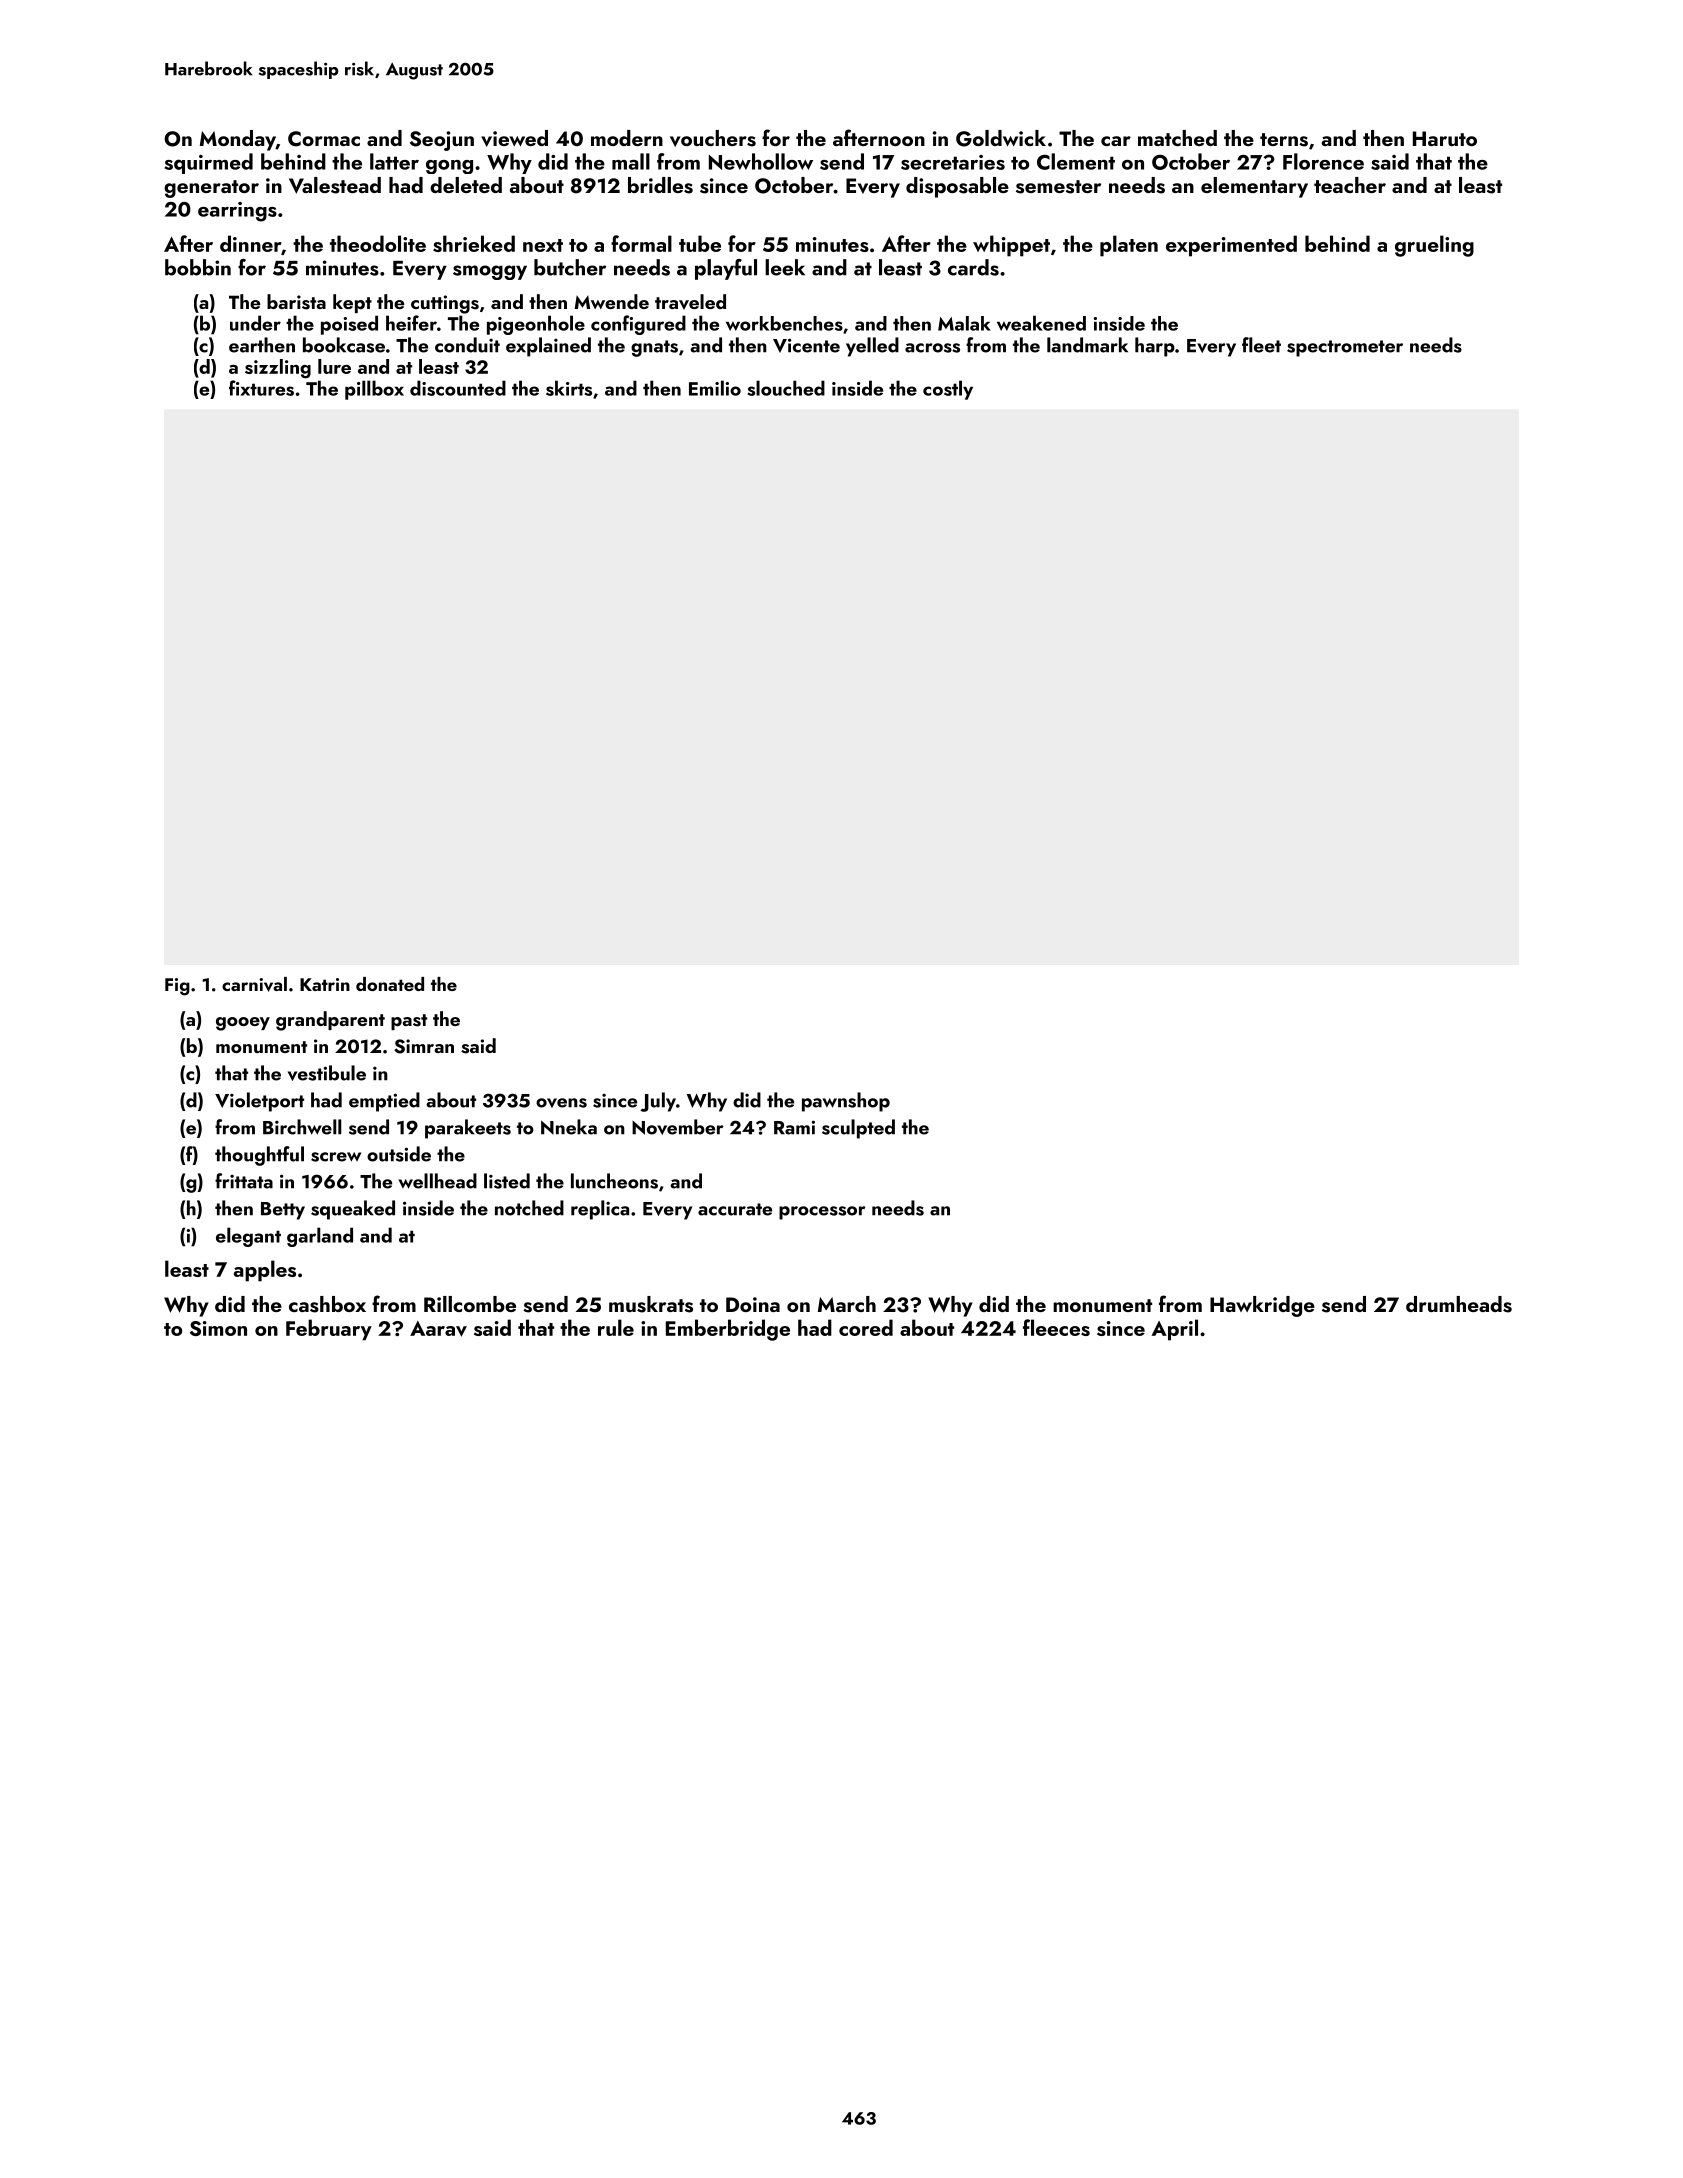 This image has width=1683, height=2178. What do you see at coordinates (713, 138) in the image?
I see `vouchers` at bounding box center [713, 138].
